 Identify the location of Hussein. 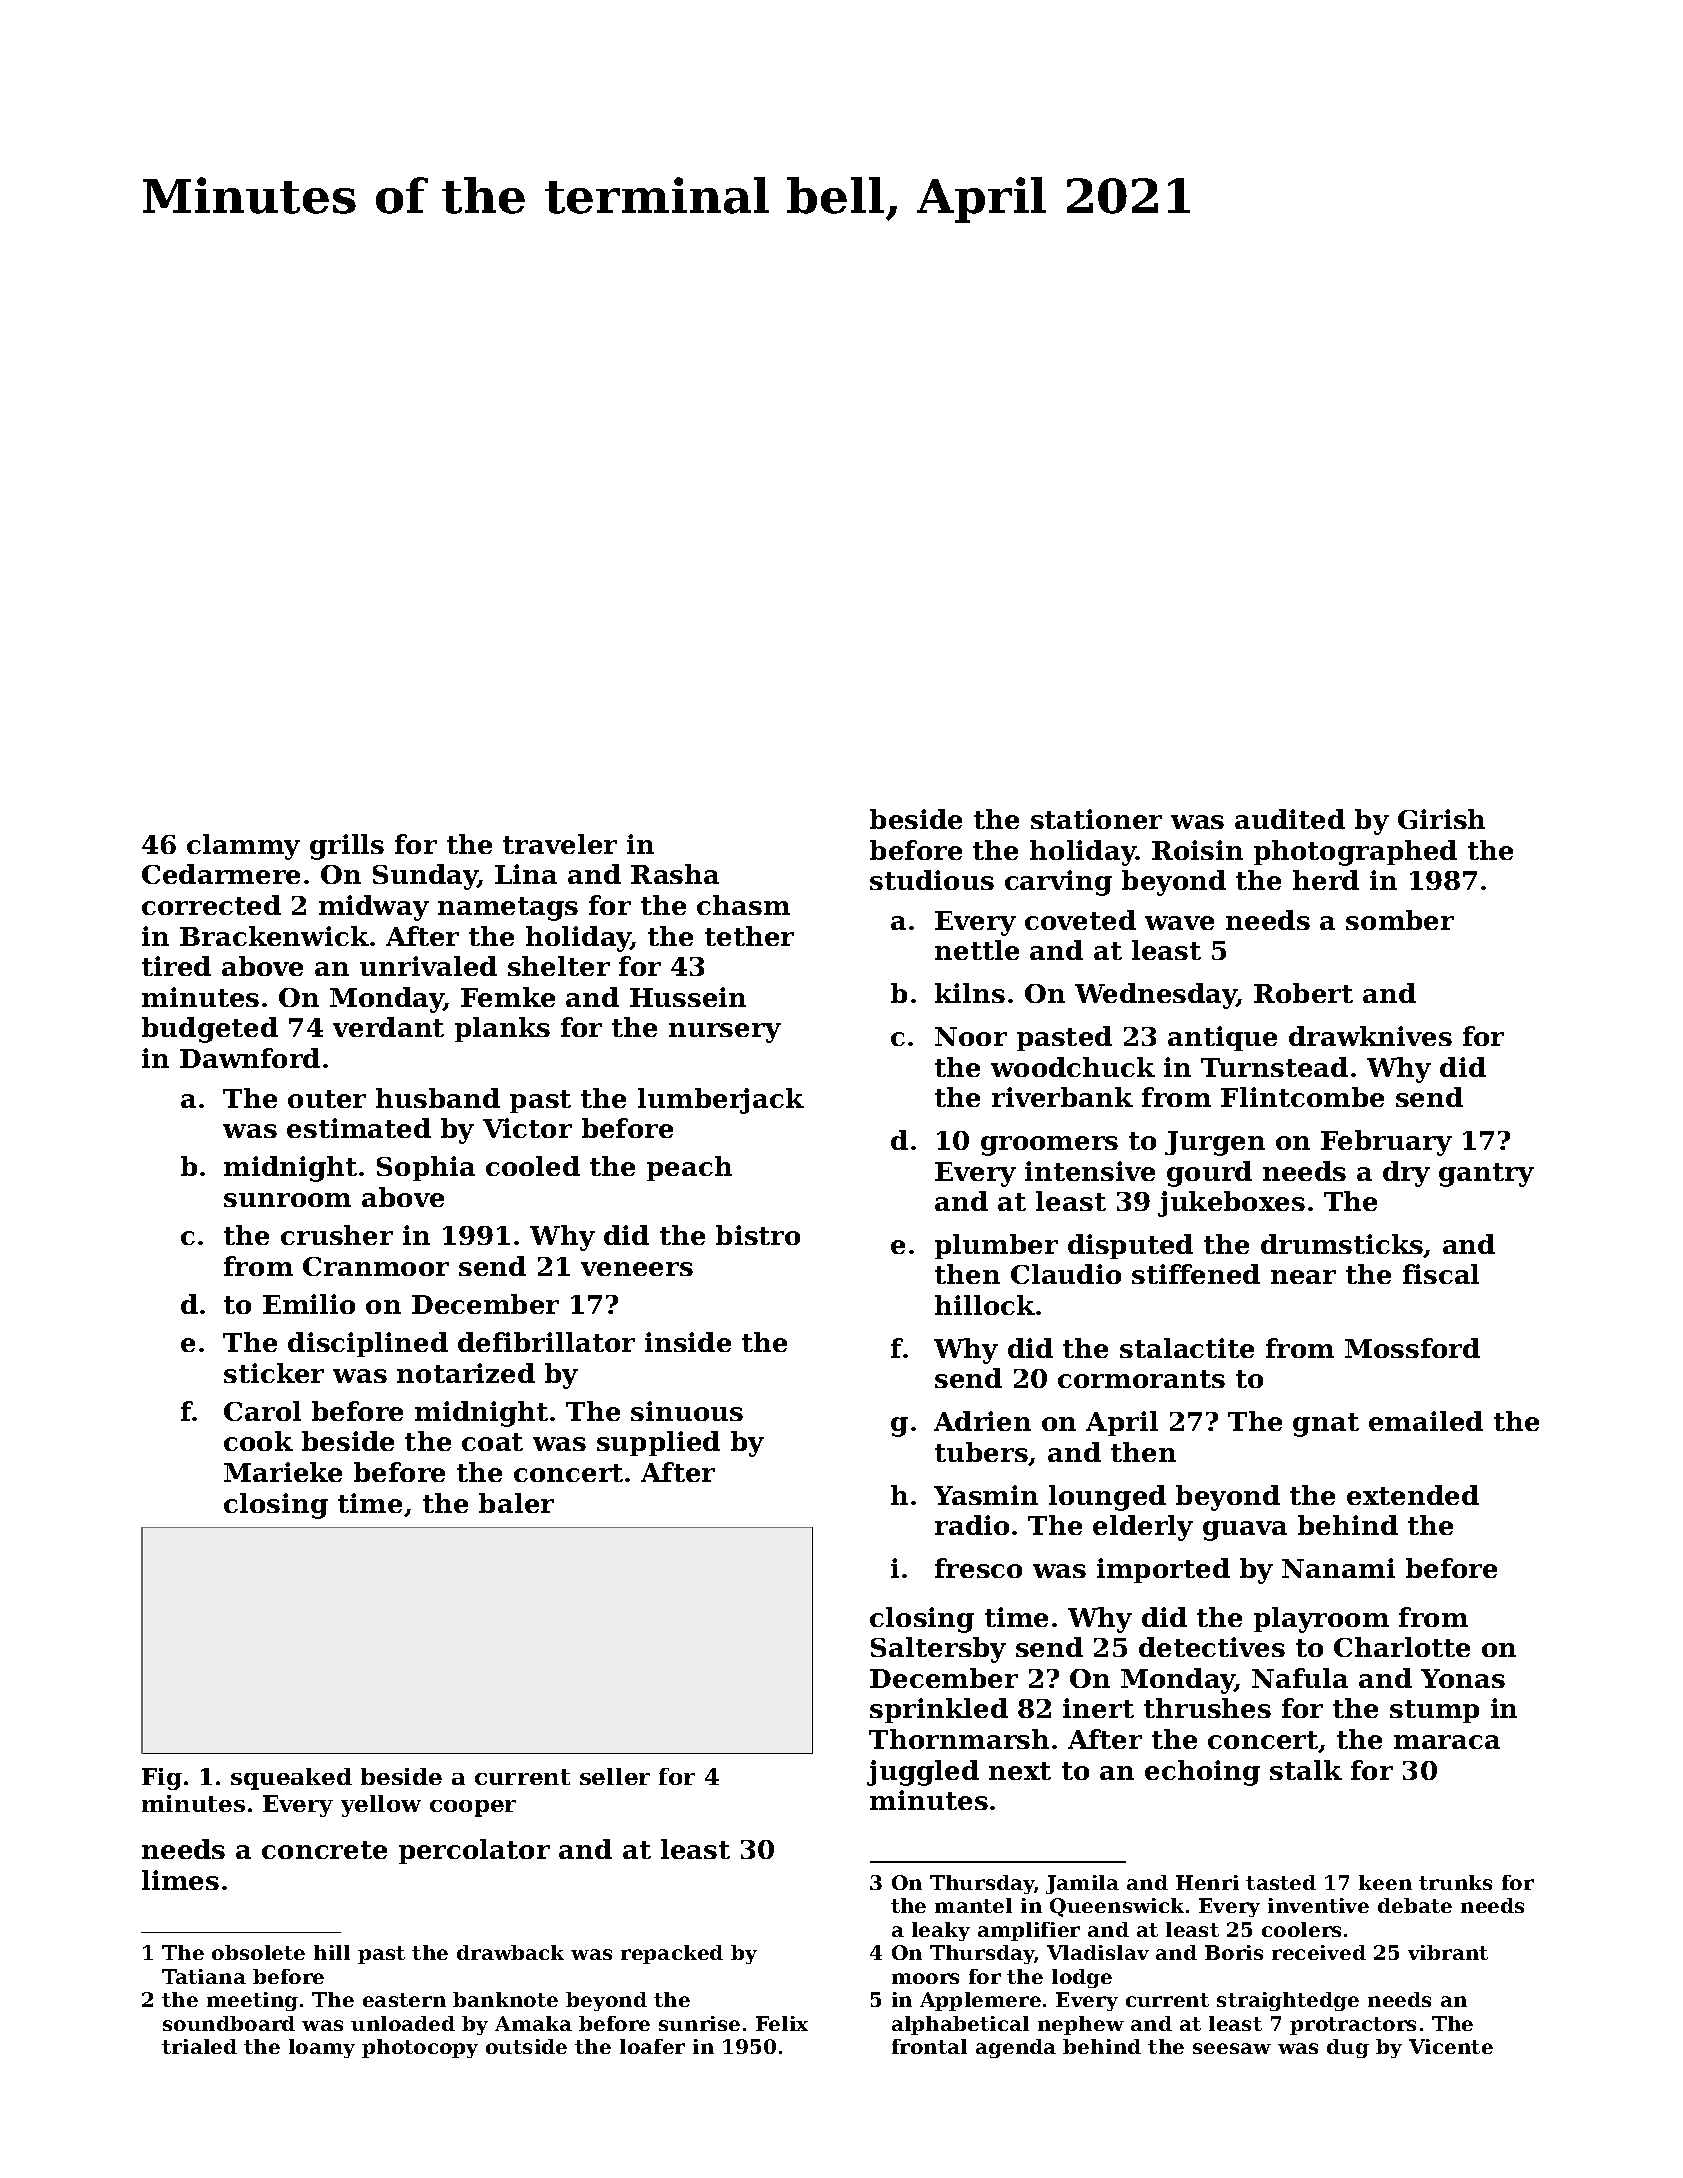
(688, 997).
